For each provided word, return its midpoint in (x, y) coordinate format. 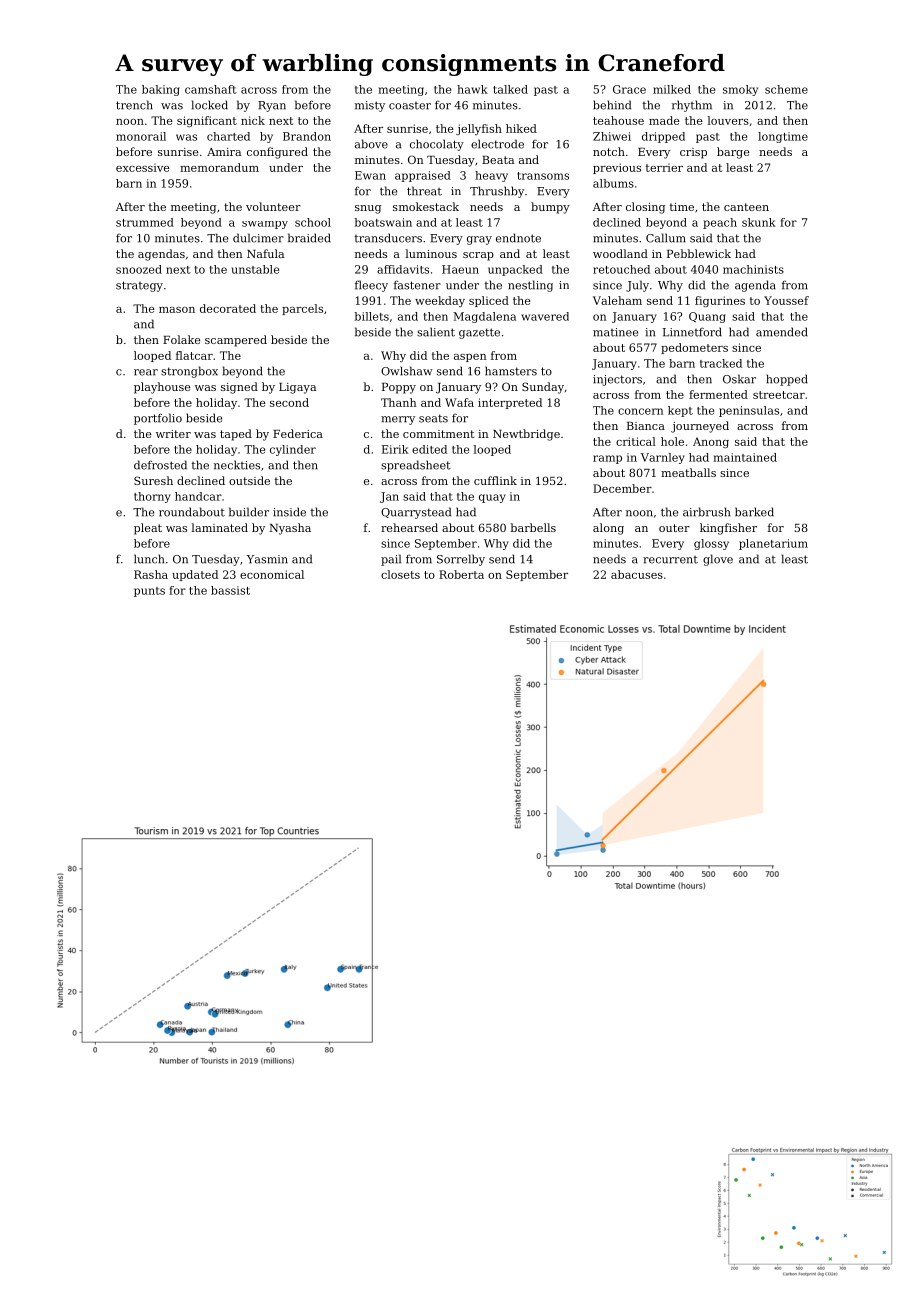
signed (239, 388)
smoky (740, 90)
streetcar (779, 395)
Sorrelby (461, 560)
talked (510, 89)
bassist (230, 590)
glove (718, 560)
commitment (438, 434)
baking (161, 90)
